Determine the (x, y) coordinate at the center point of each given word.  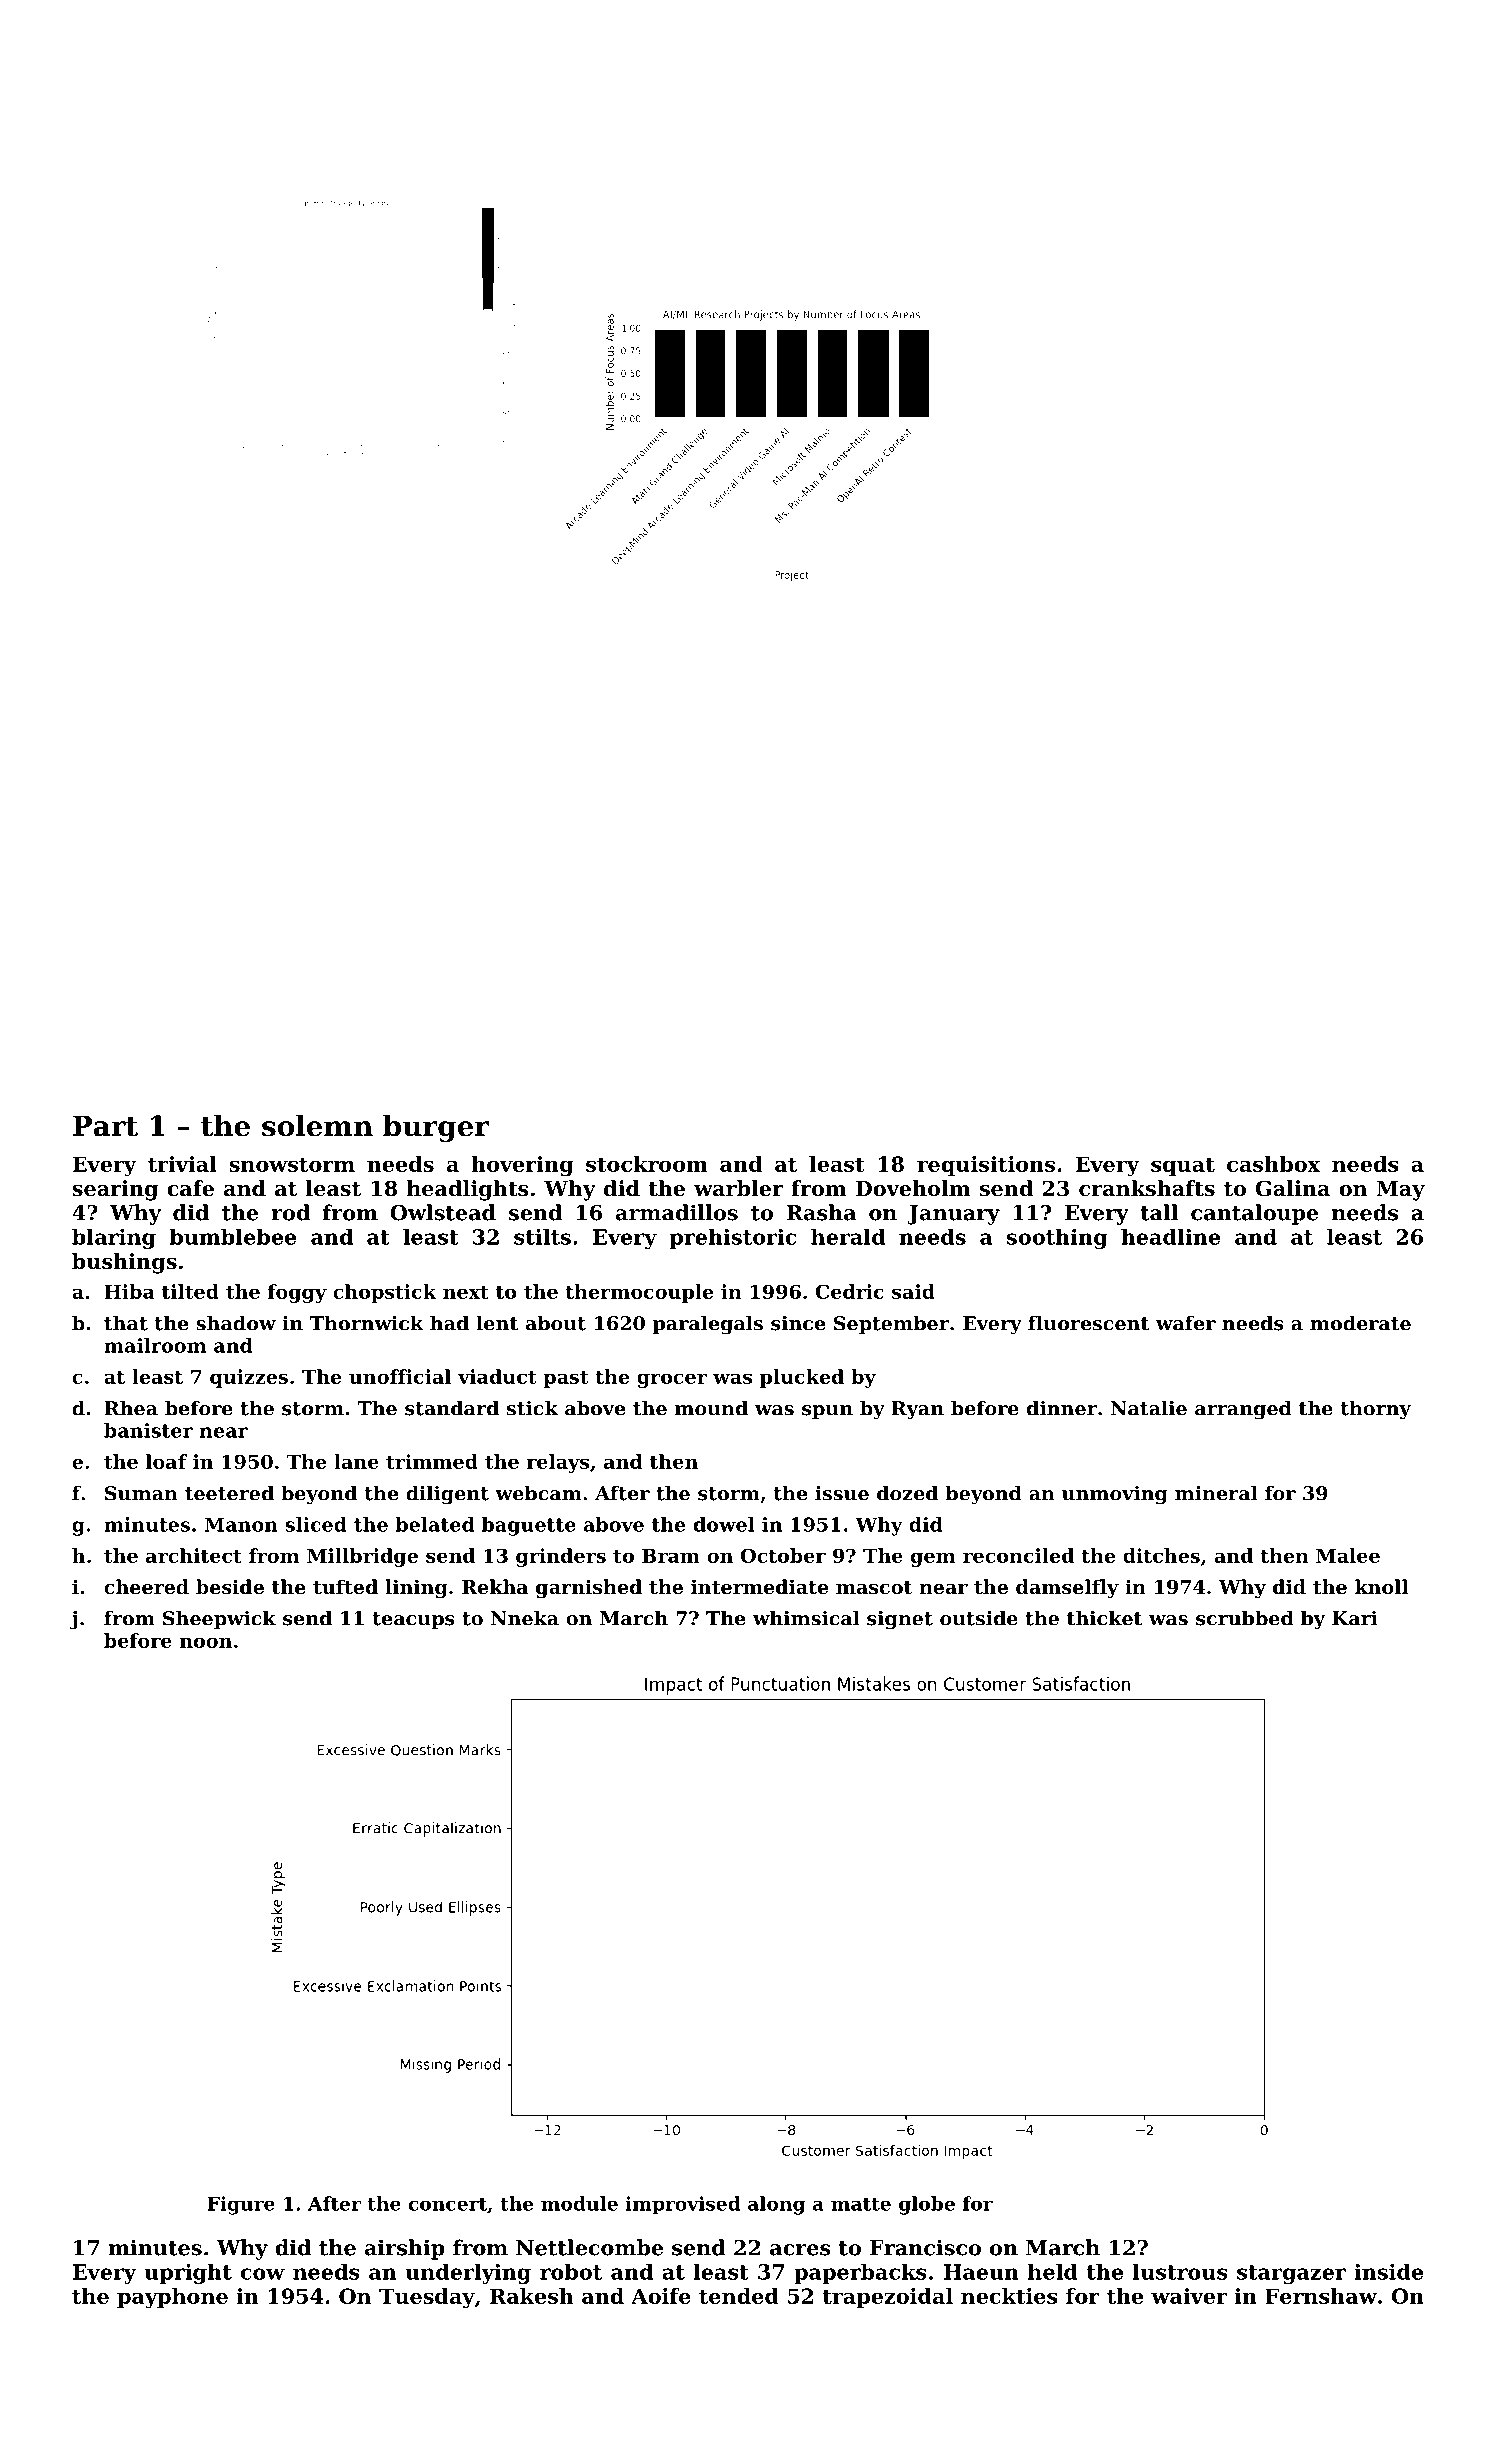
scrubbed (1245, 1618)
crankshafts (1147, 1188)
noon (206, 1642)
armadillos (677, 1212)
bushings (124, 1263)
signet (900, 1620)
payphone (172, 2298)
